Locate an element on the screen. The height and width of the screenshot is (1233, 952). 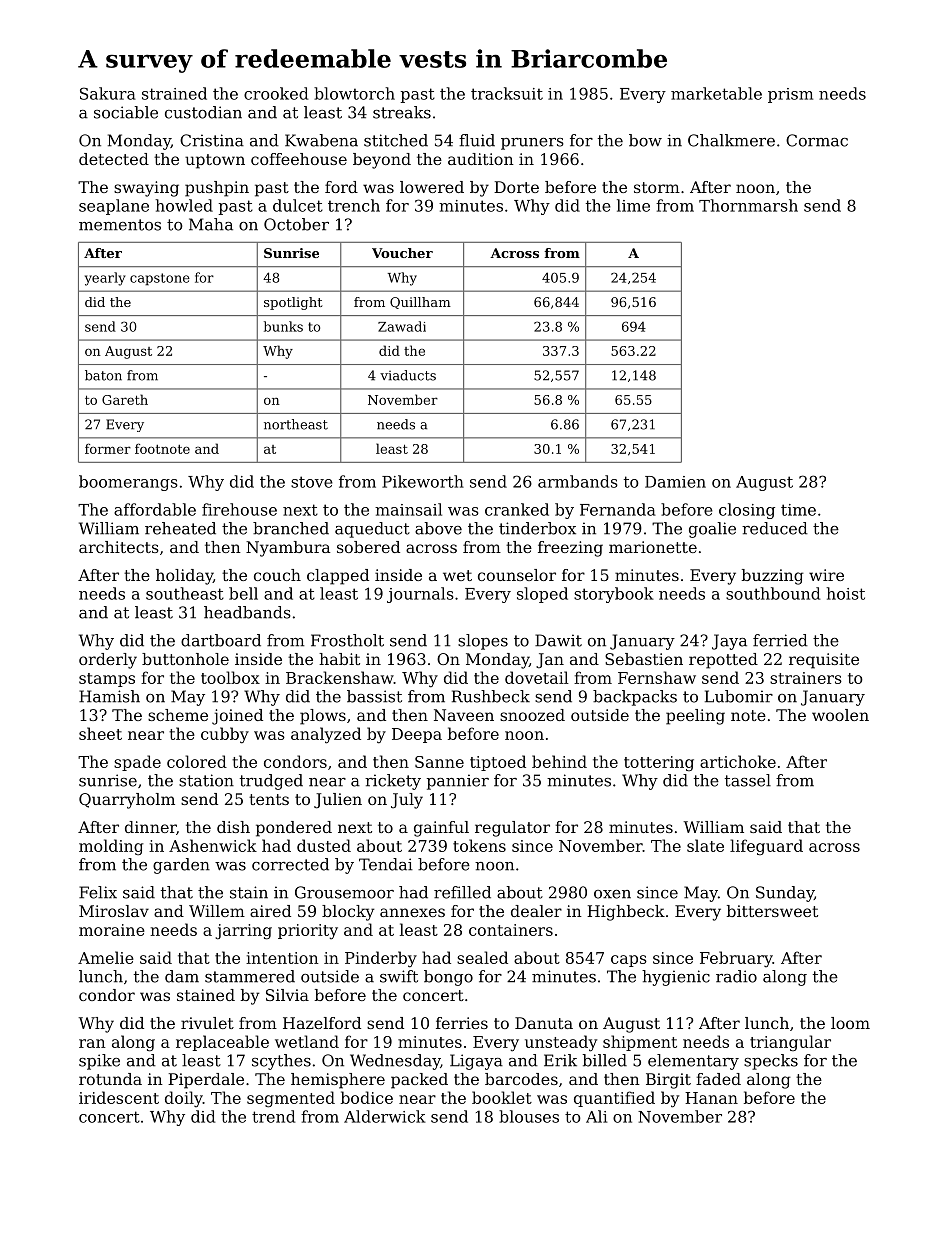
marketable is located at coordinates (716, 93).
